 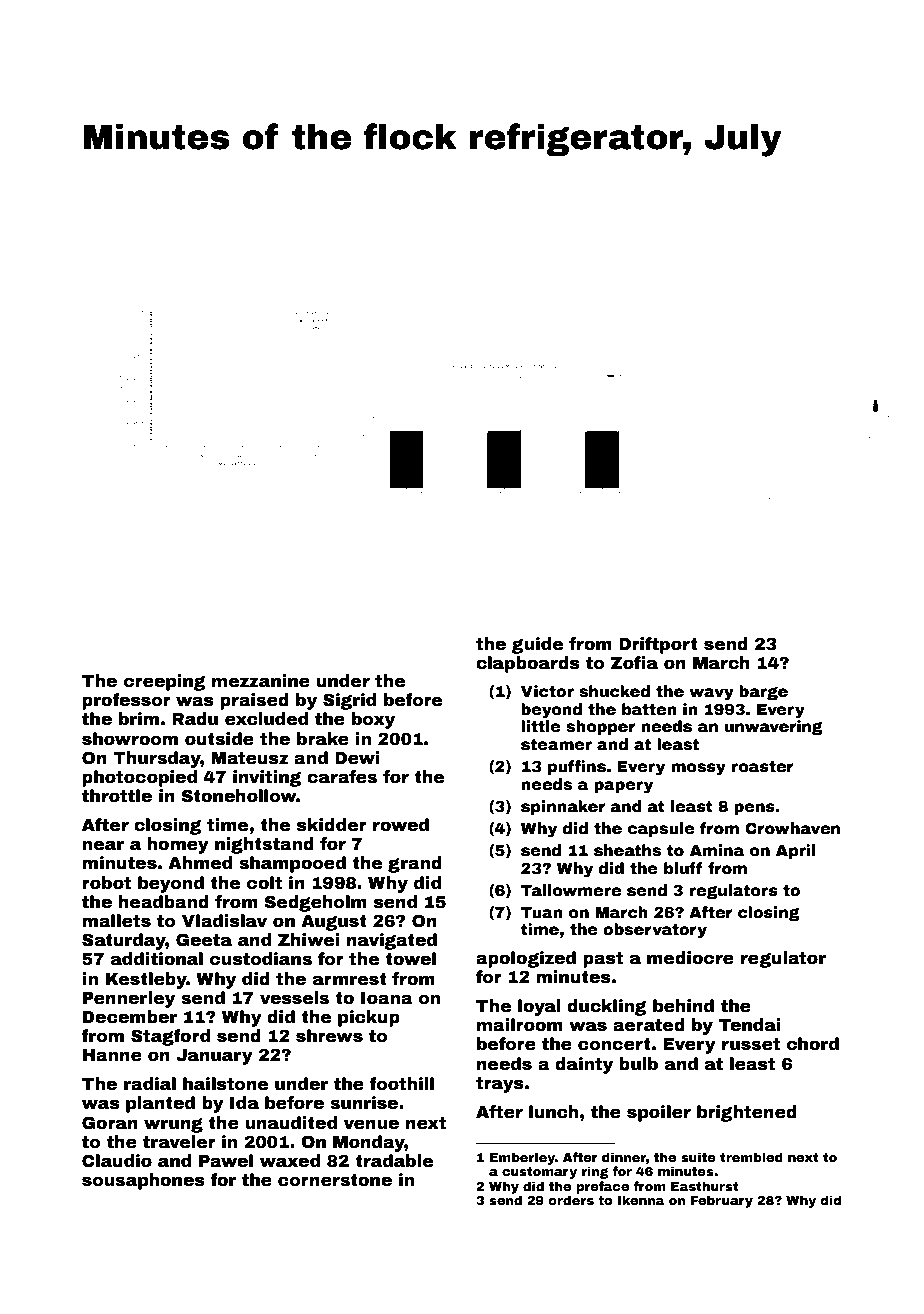 What do you see at coordinates (173, 1125) in the page?
I see `wrung` at bounding box center [173, 1125].
